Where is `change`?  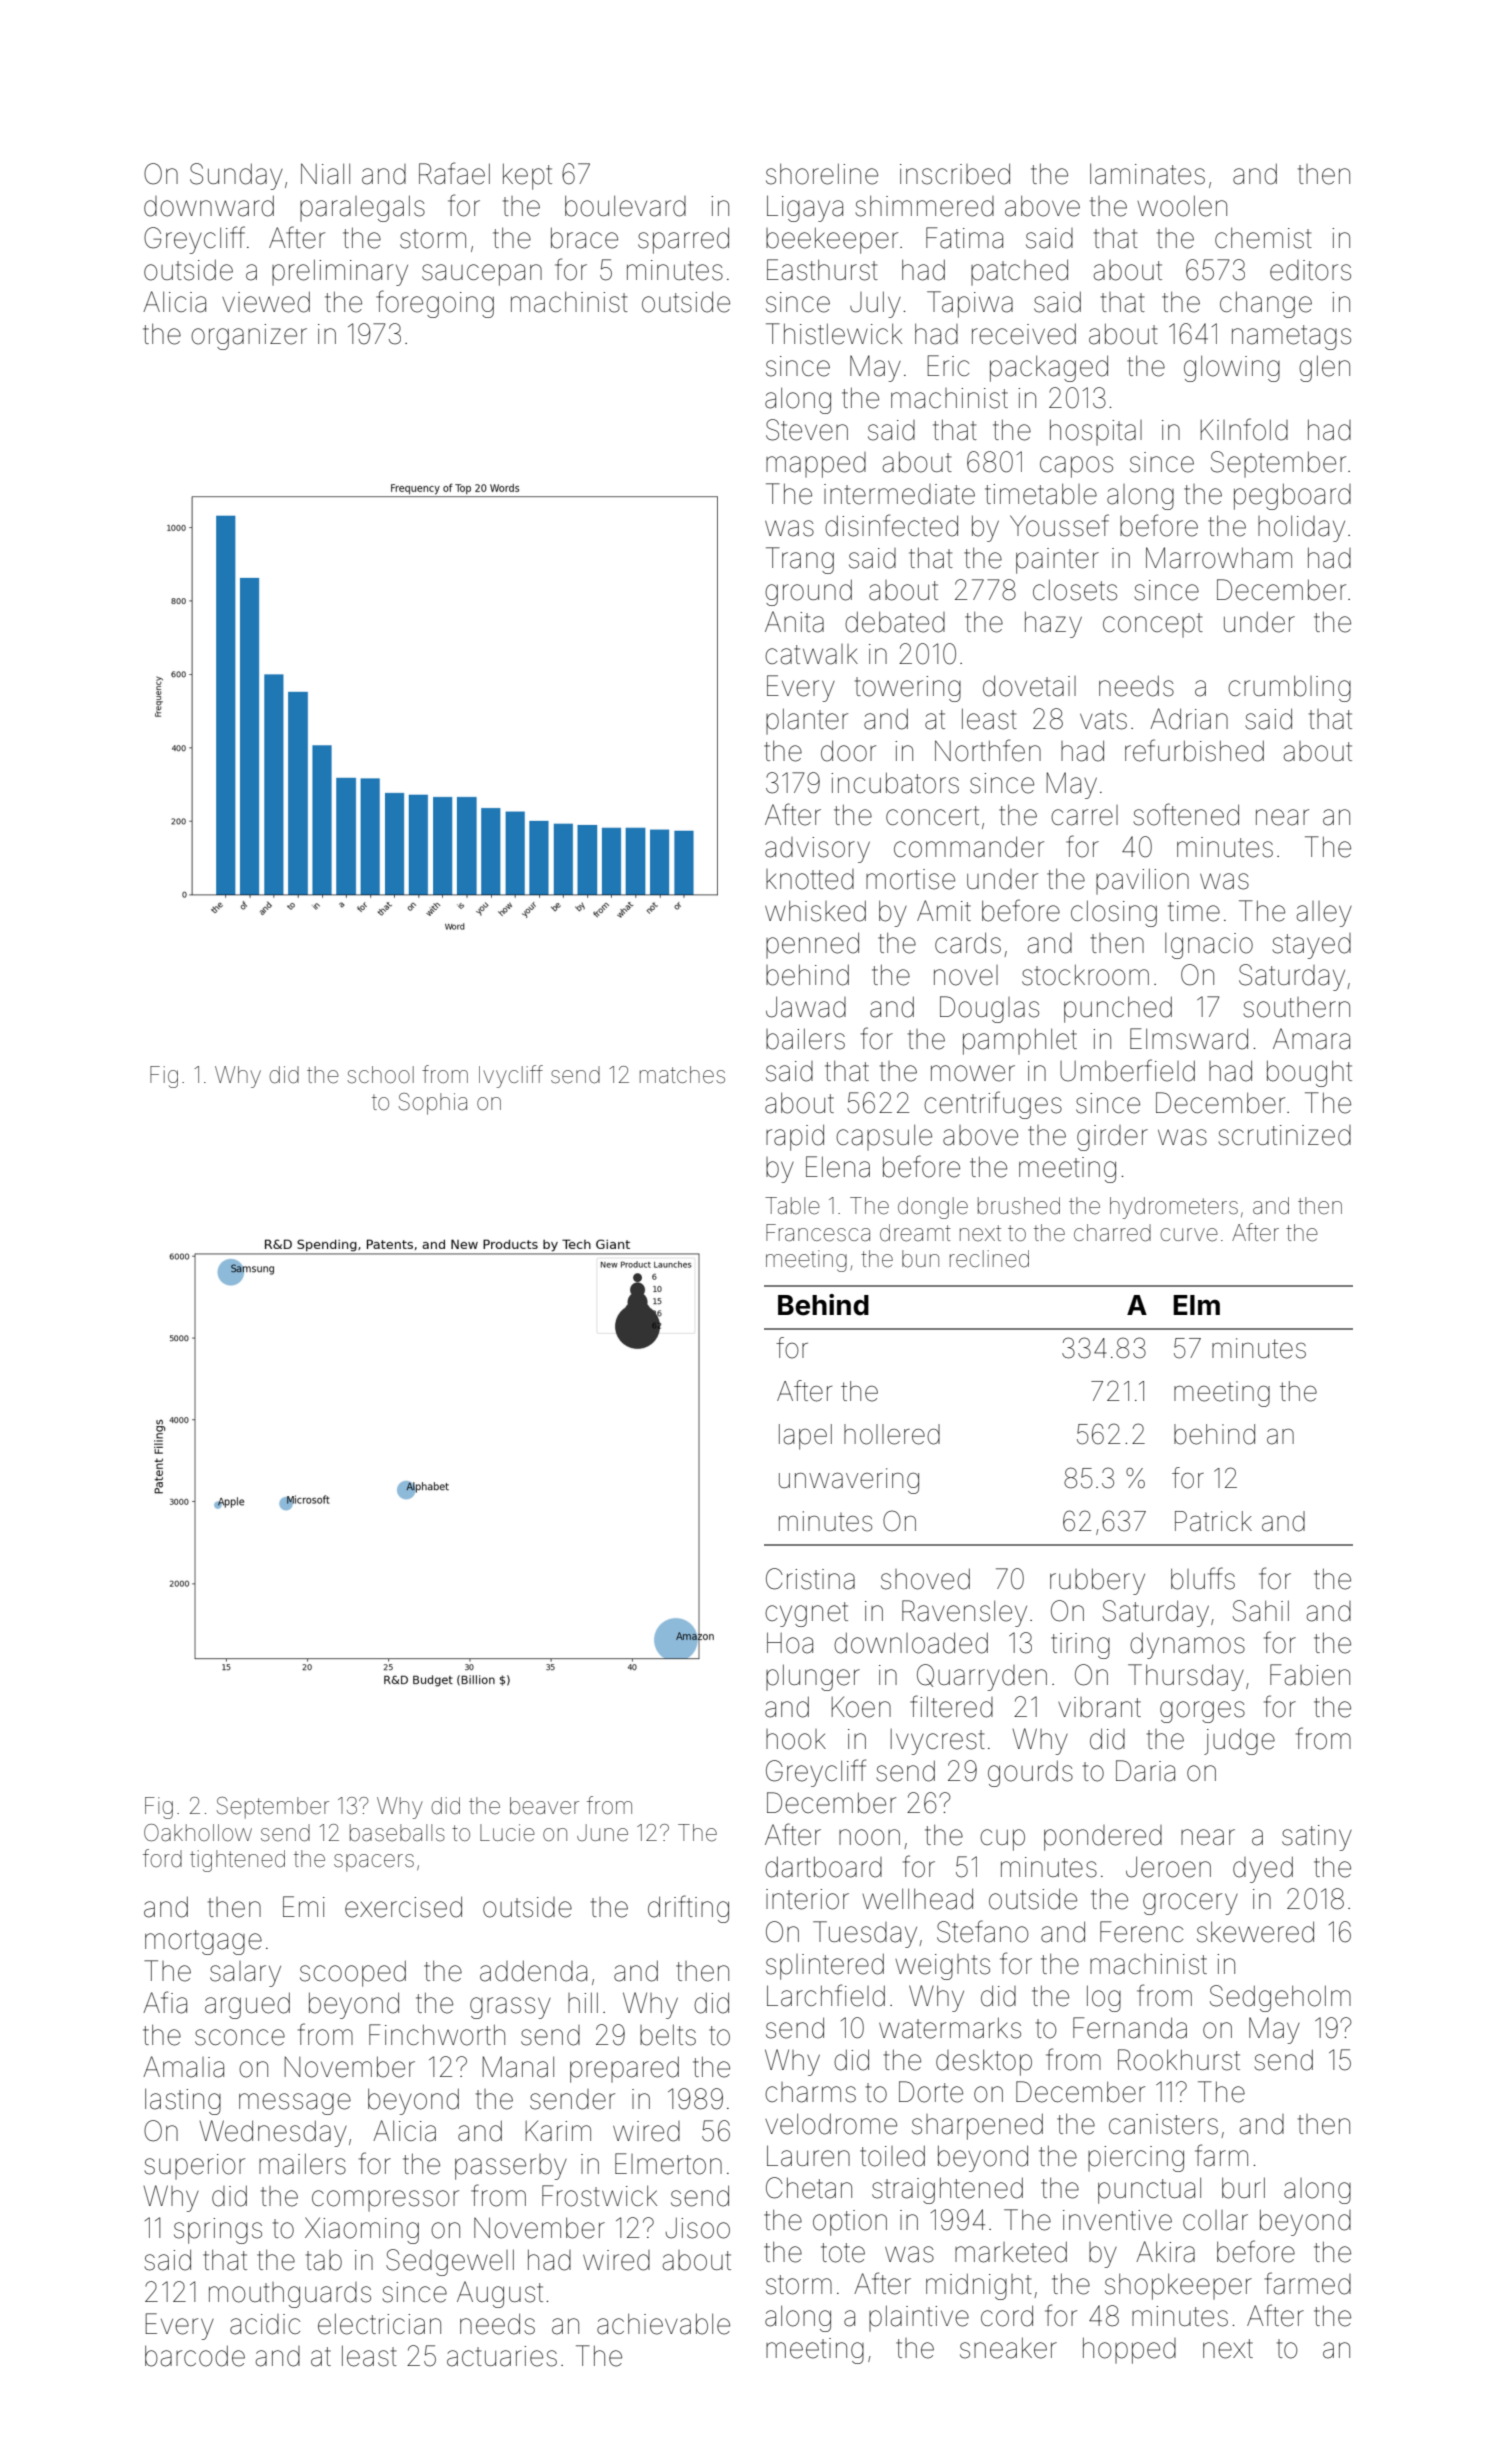 change is located at coordinates (1266, 304).
